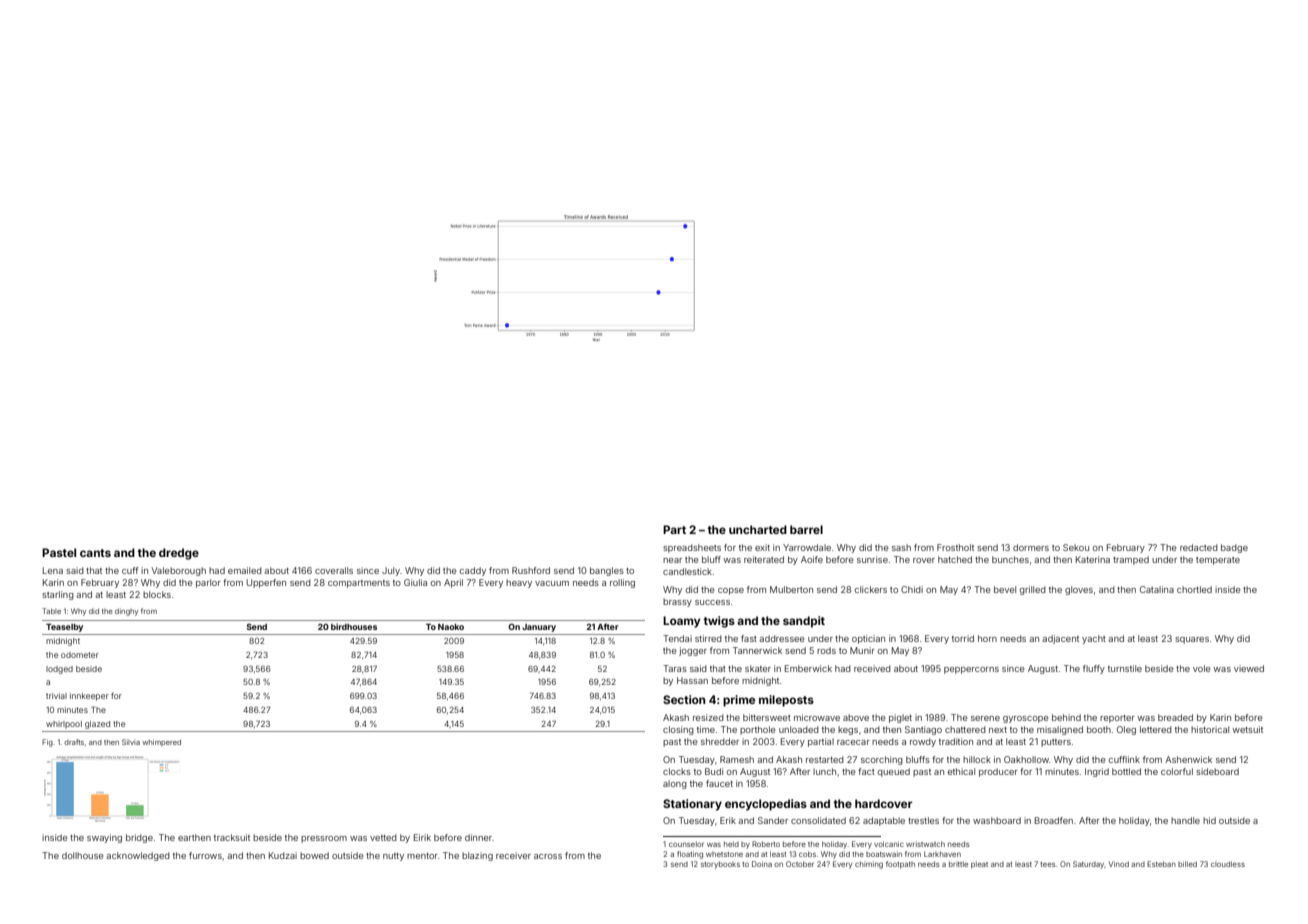 This page has width=1308, height=924. I want to click on cants, so click(95, 553).
